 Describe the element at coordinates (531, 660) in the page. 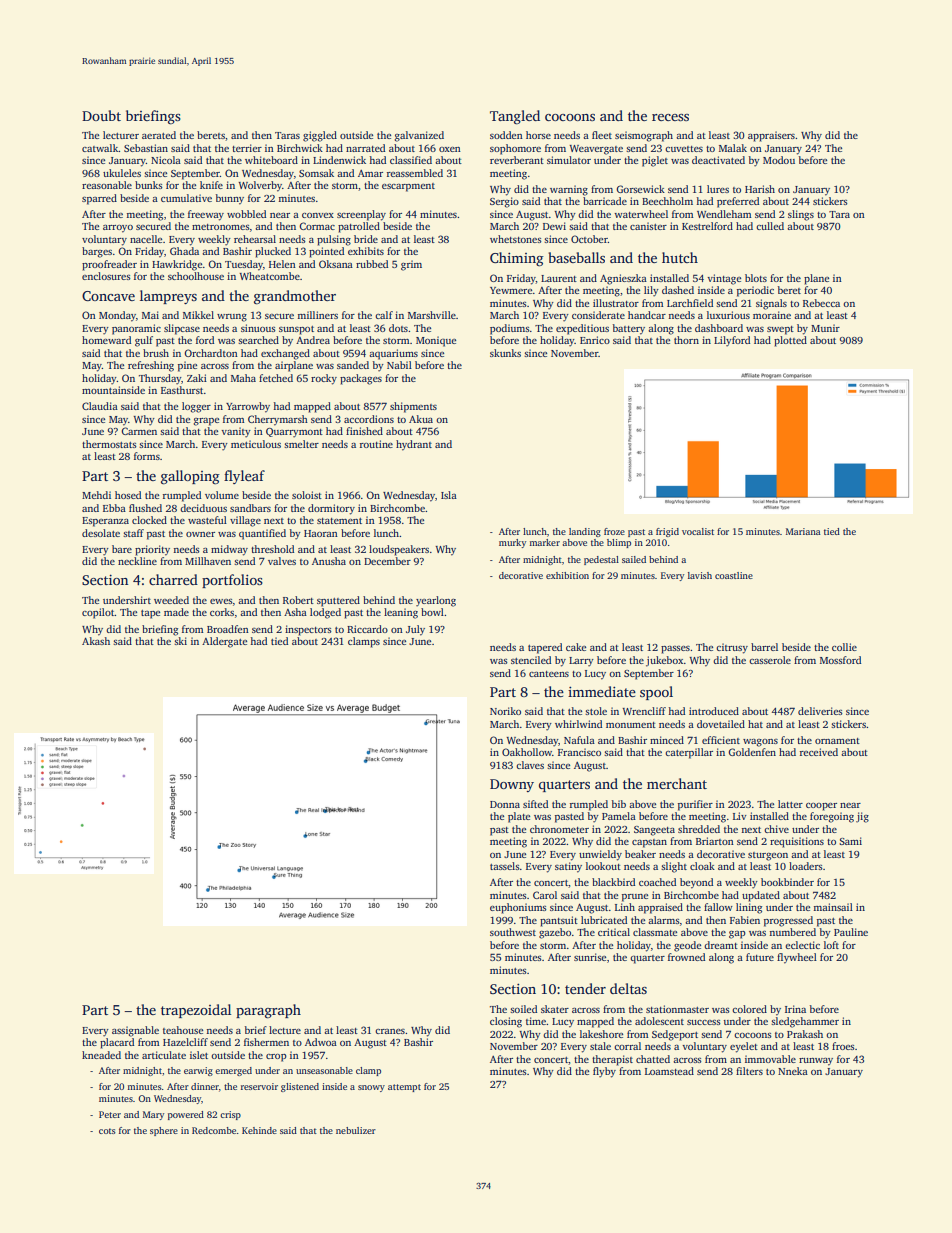

I see `stenciled` at that location.
